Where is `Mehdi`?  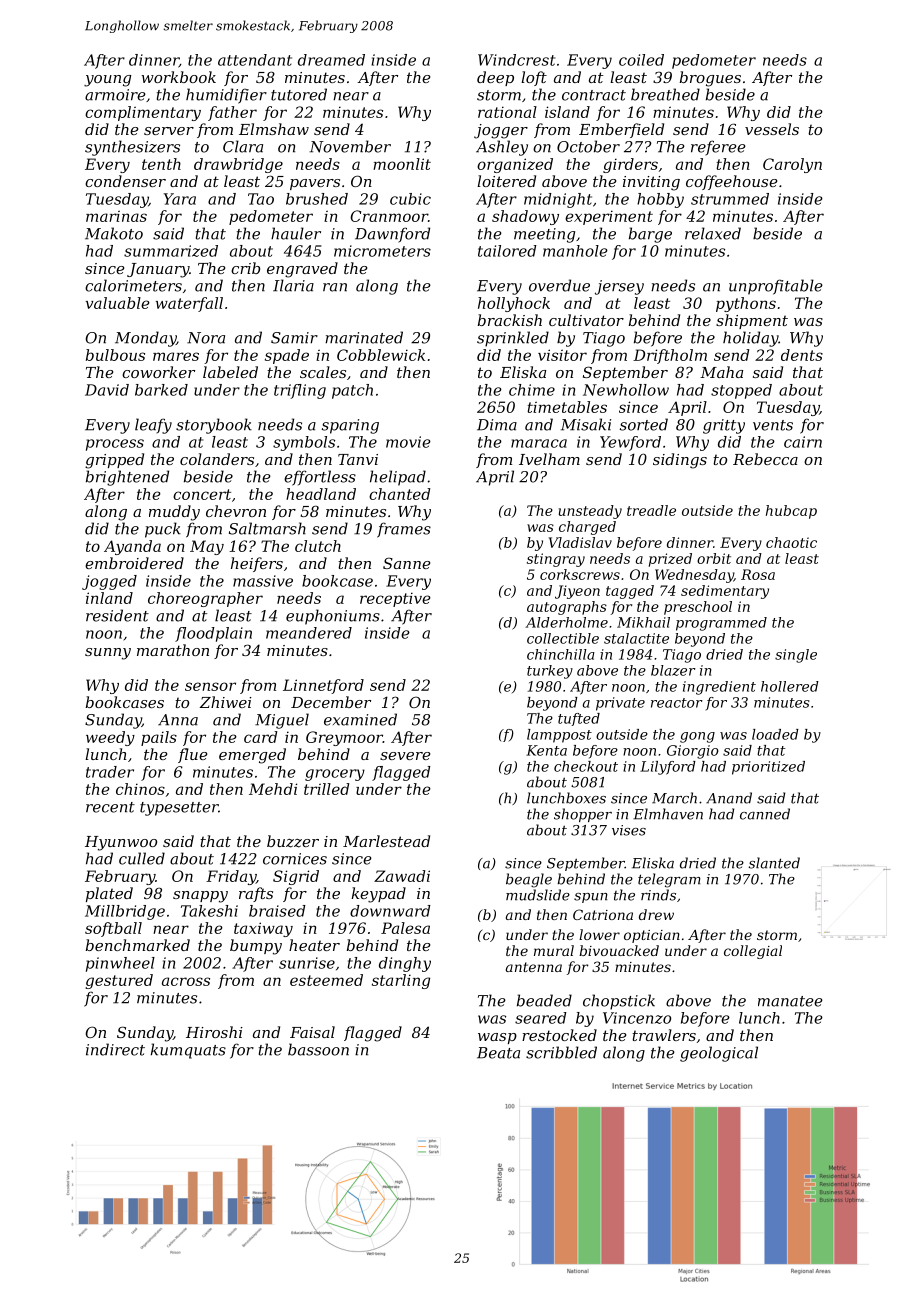 Mehdi is located at coordinates (273, 789).
